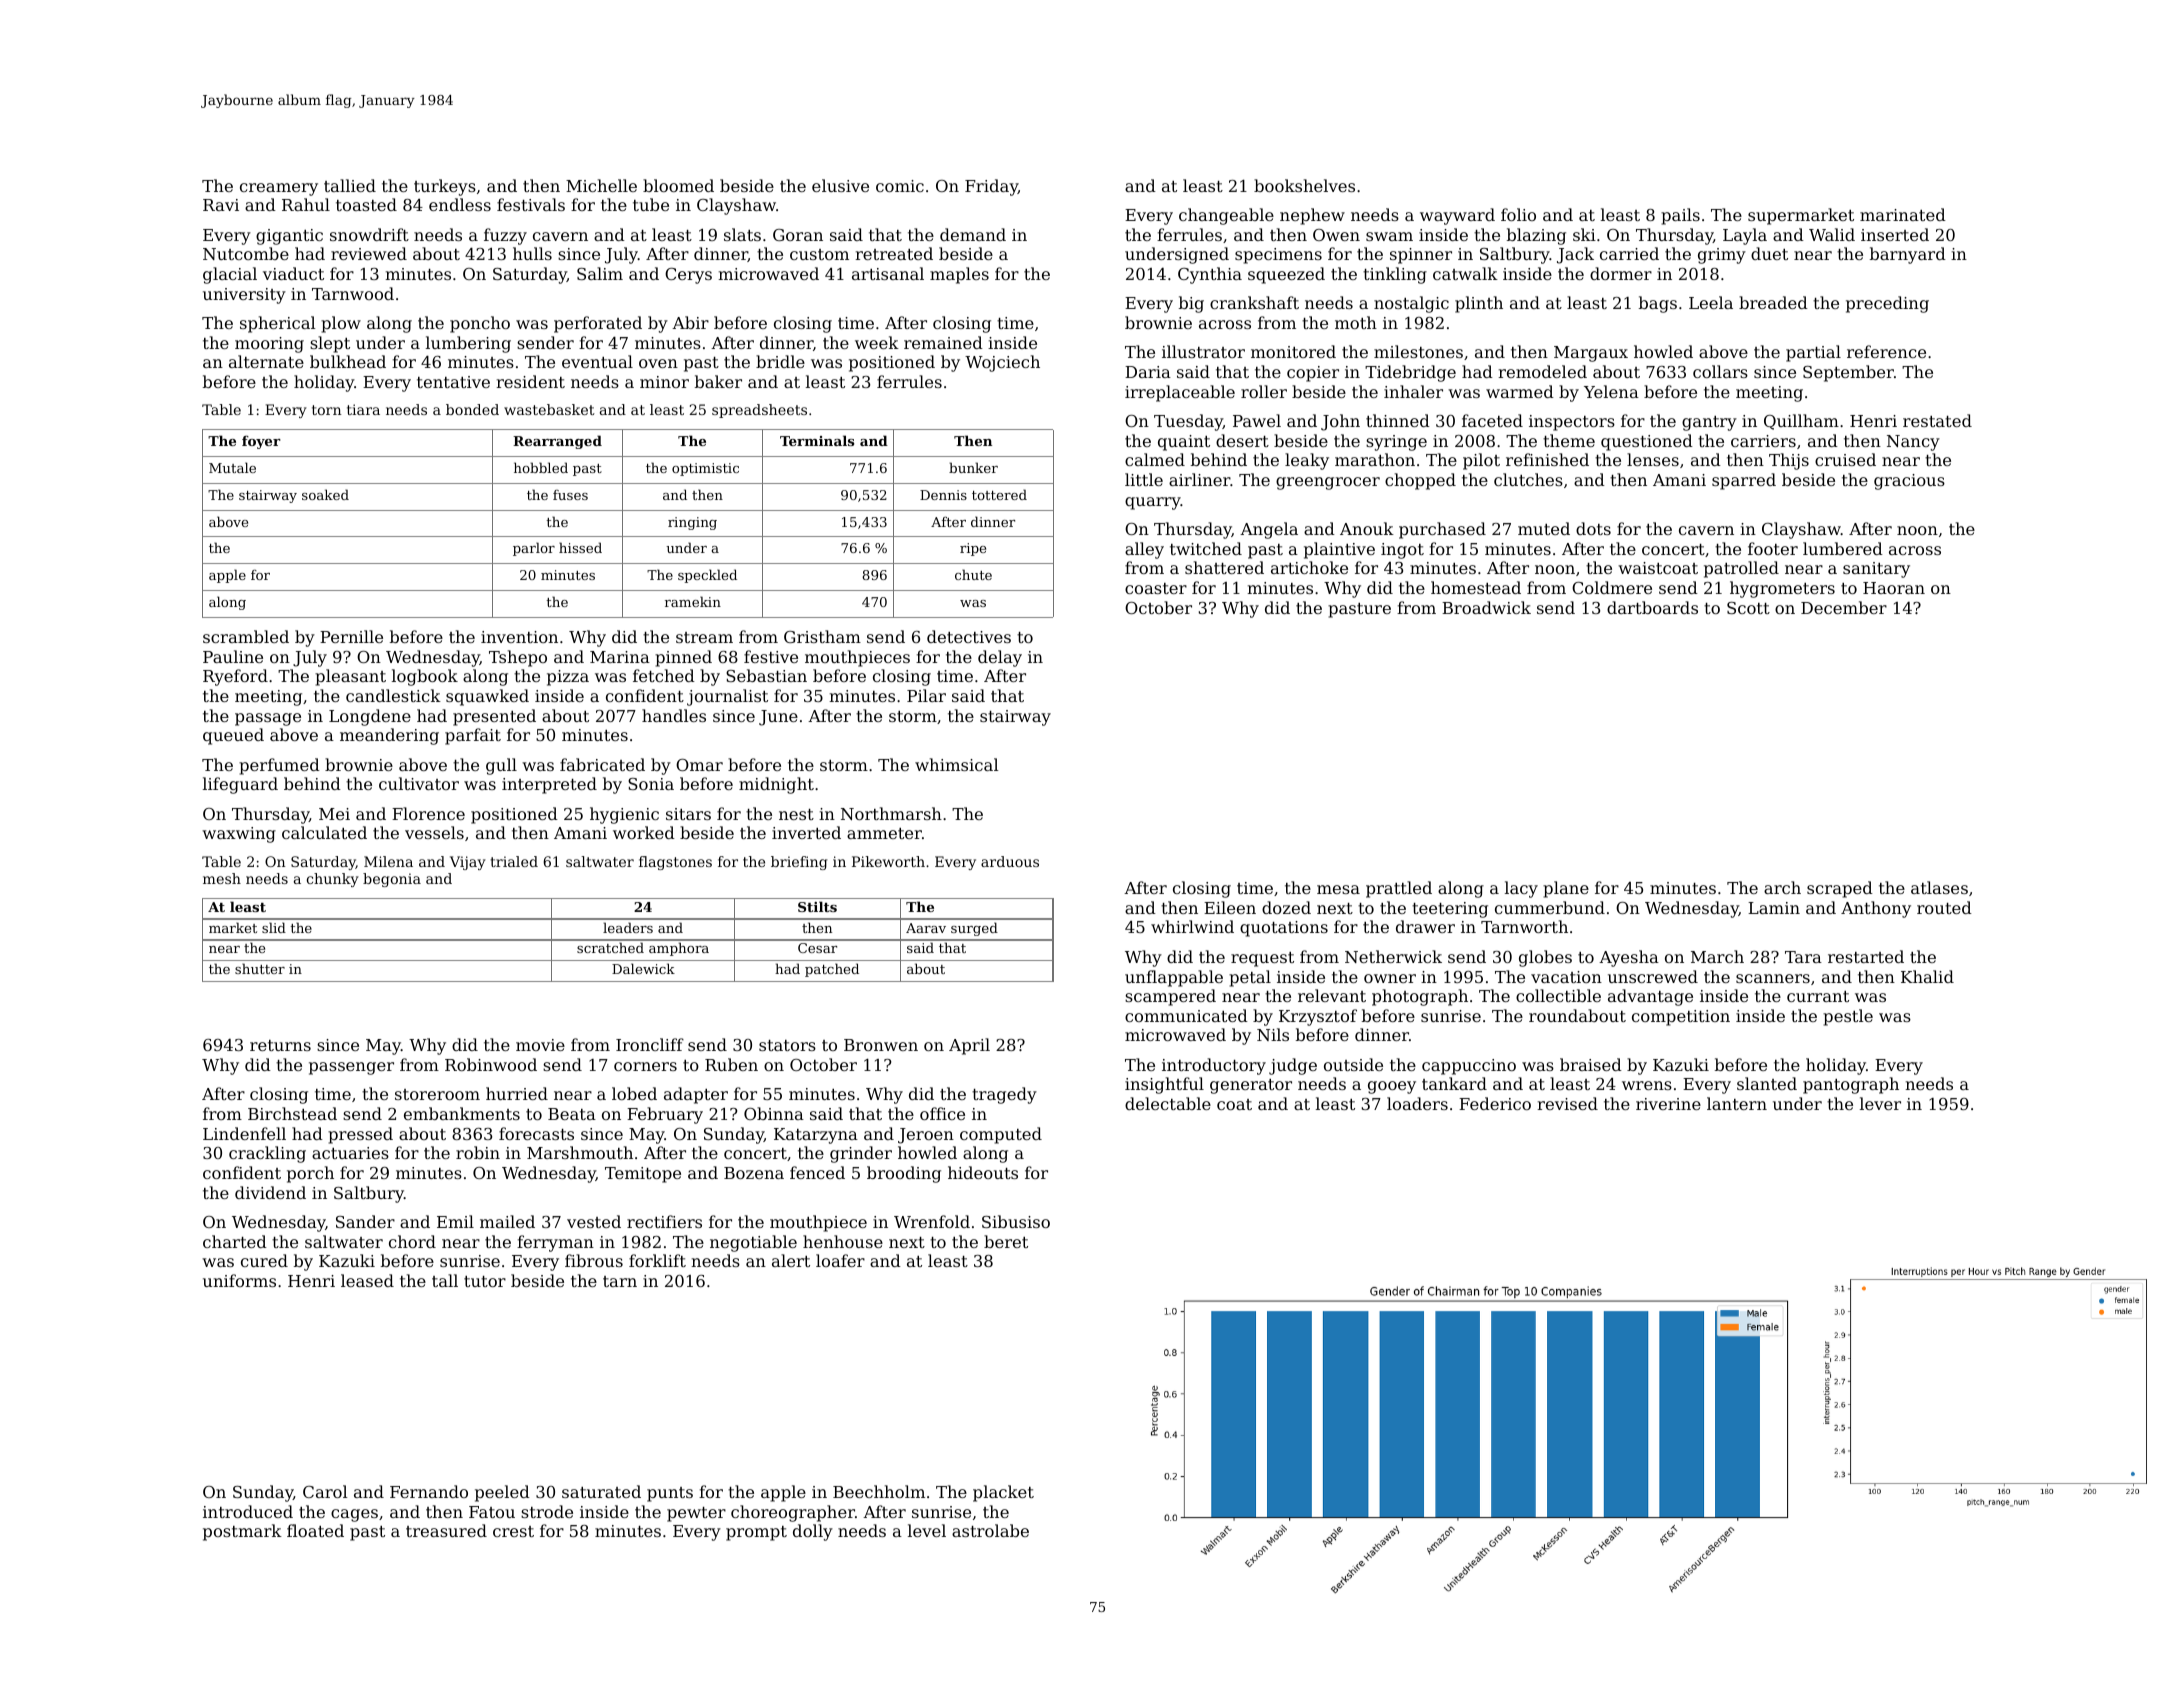 Image resolution: width=2178 pixels, height=1683 pixels. I want to click on placket, so click(1003, 1493).
